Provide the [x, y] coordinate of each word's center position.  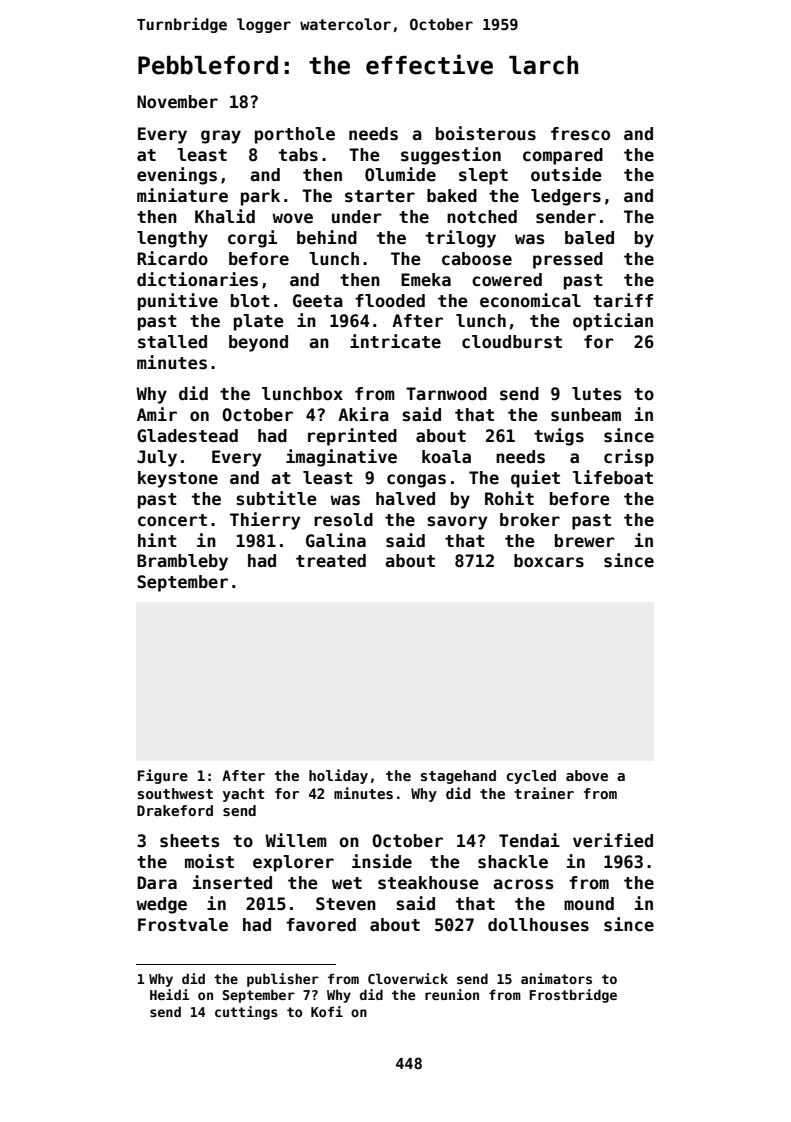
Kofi [327, 1011]
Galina [336, 540]
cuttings [246, 1013]
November [177, 102]
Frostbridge [573, 996]
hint [157, 540]
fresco [580, 134]
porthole [295, 135]
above [587, 775]
